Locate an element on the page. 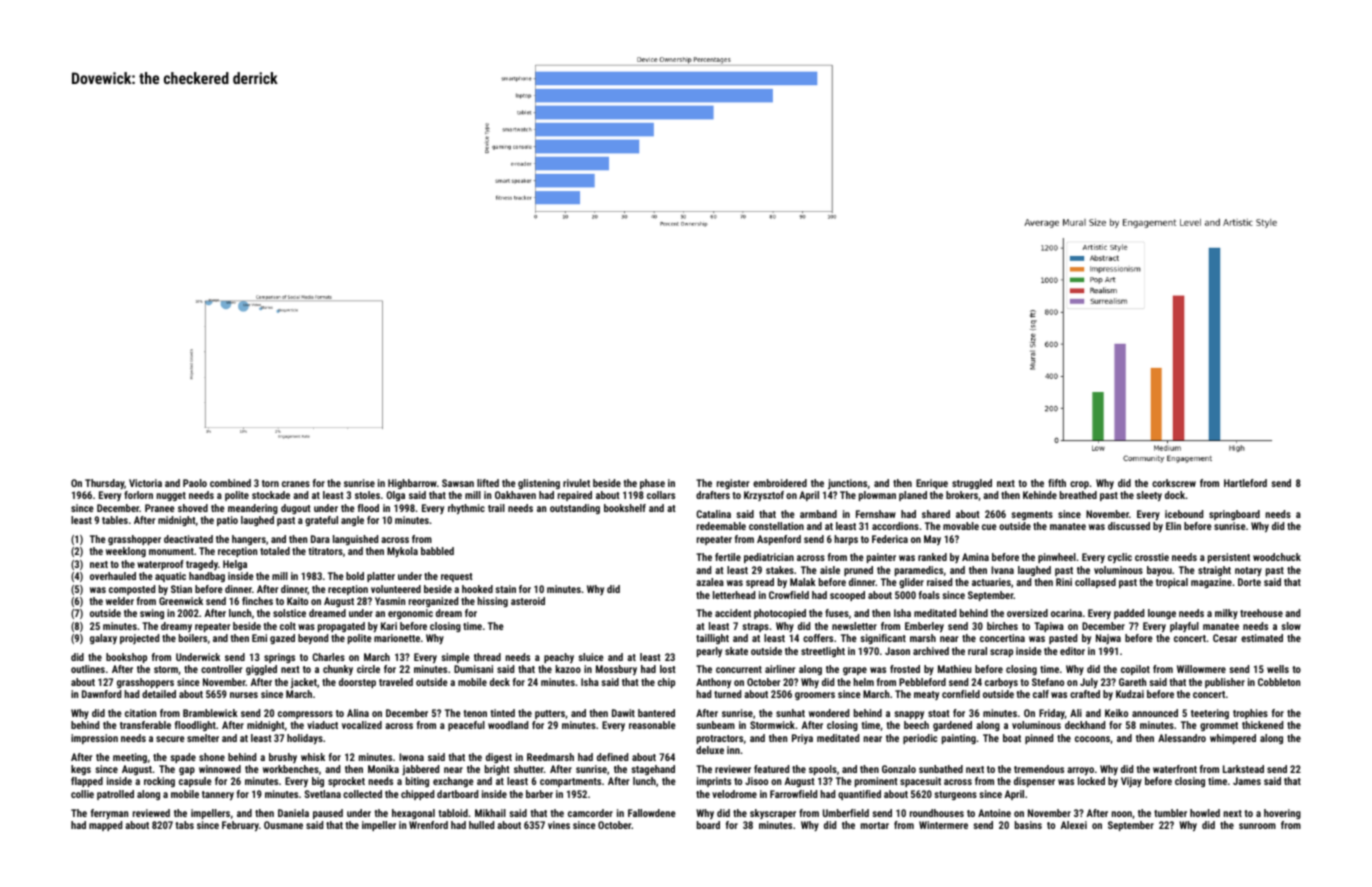 This page has height=887, width=1372. junctions is located at coordinates (847, 484).
